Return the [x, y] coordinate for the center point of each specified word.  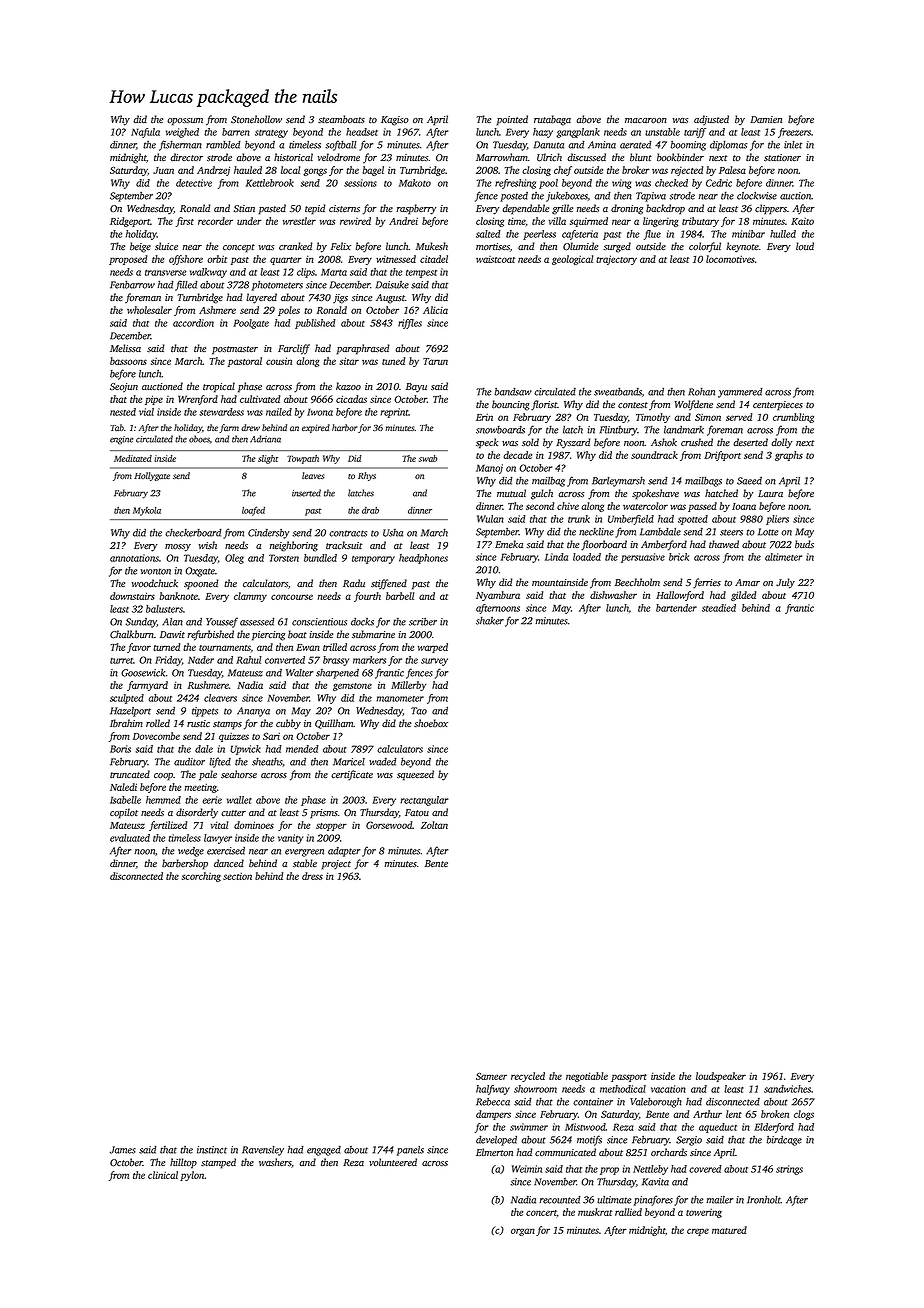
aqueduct [718, 1128]
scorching [201, 877]
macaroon [646, 121]
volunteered [393, 1162]
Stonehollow [256, 119]
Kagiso [395, 121]
